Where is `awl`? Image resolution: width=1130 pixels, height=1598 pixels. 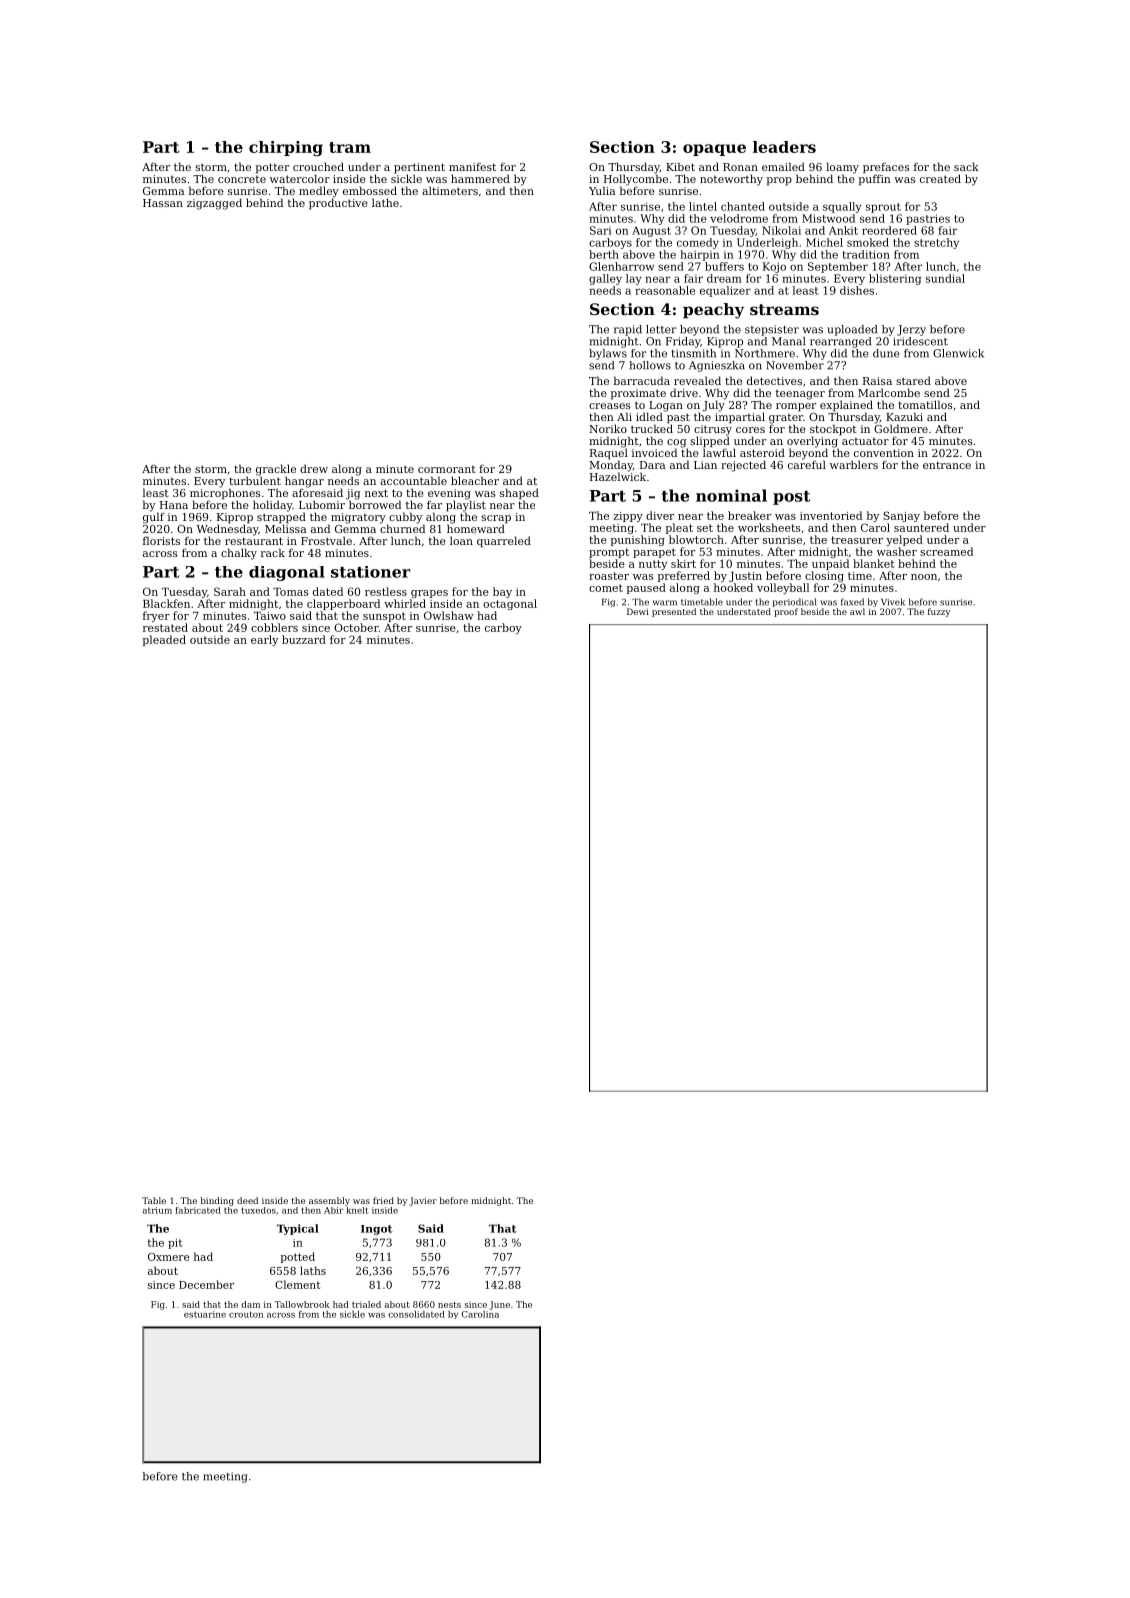 awl is located at coordinates (857, 611).
